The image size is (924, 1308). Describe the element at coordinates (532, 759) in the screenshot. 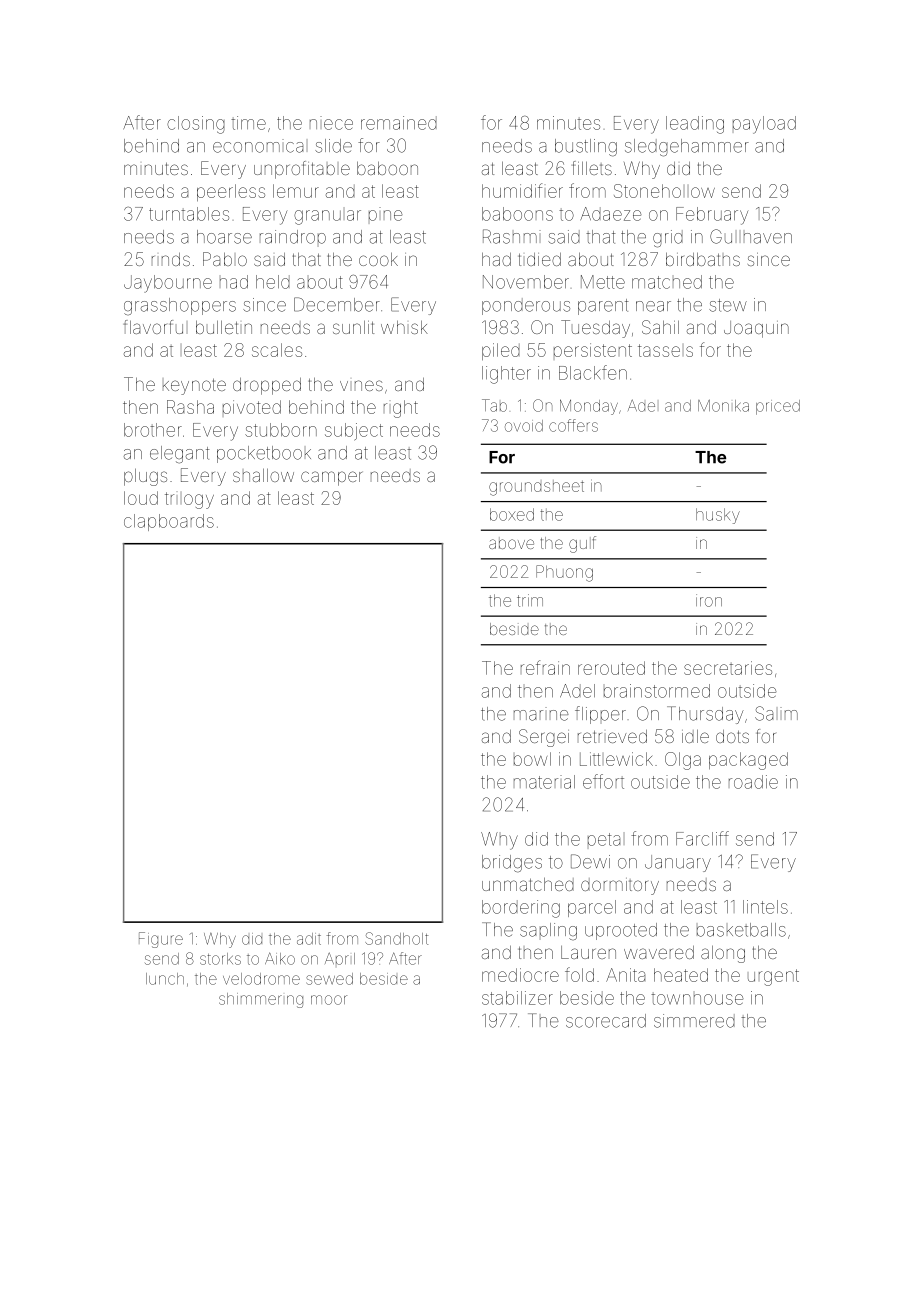

I see `bowl` at that location.
